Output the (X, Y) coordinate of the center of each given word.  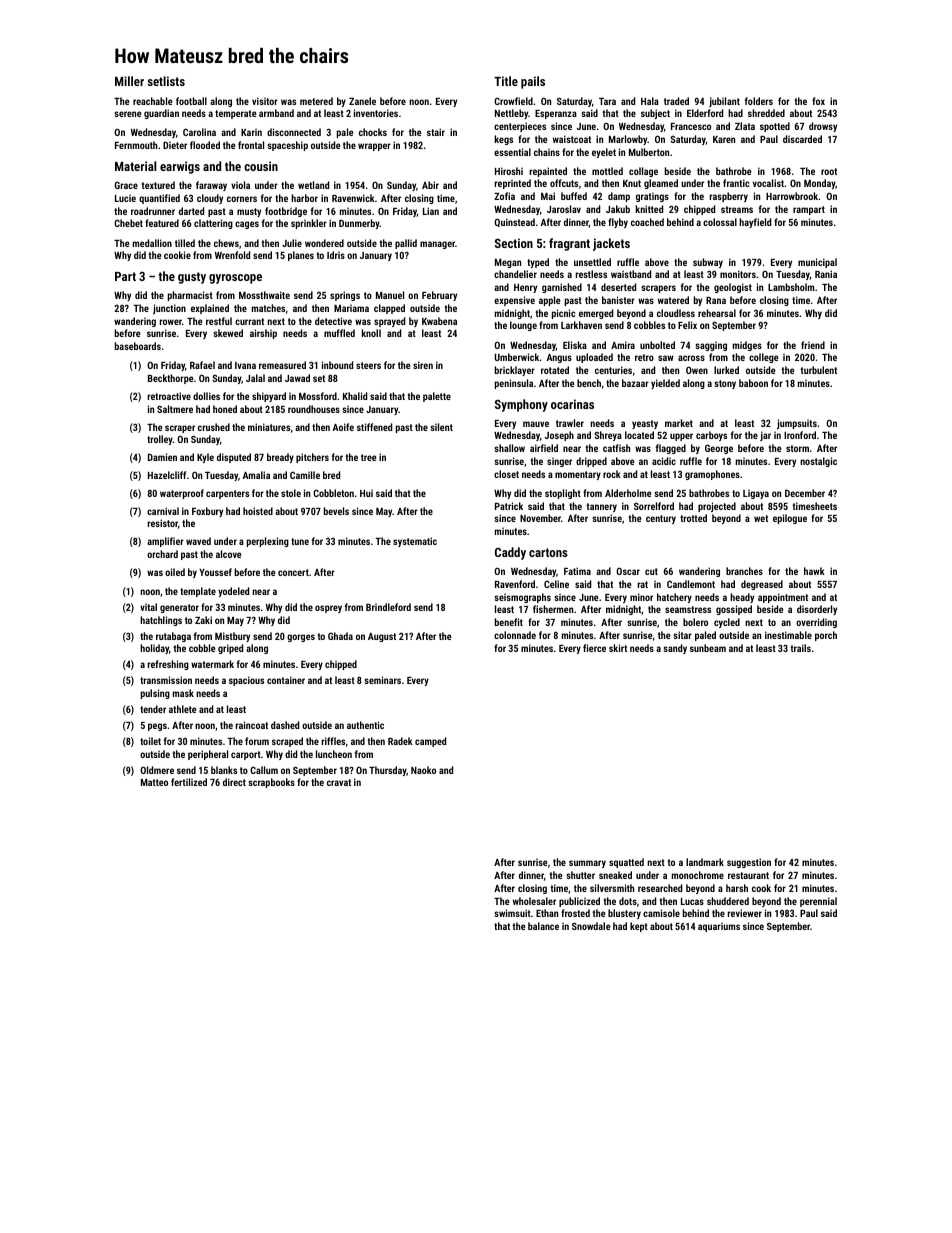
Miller (129, 81)
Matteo (154, 782)
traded (676, 101)
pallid (406, 244)
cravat (339, 782)
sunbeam (708, 648)
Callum (264, 770)
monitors (738, 274)
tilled (185, 243)
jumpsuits (797, 424)
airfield (544, 448)
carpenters (227, 494)
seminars (382, 680)
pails (533, 82)
